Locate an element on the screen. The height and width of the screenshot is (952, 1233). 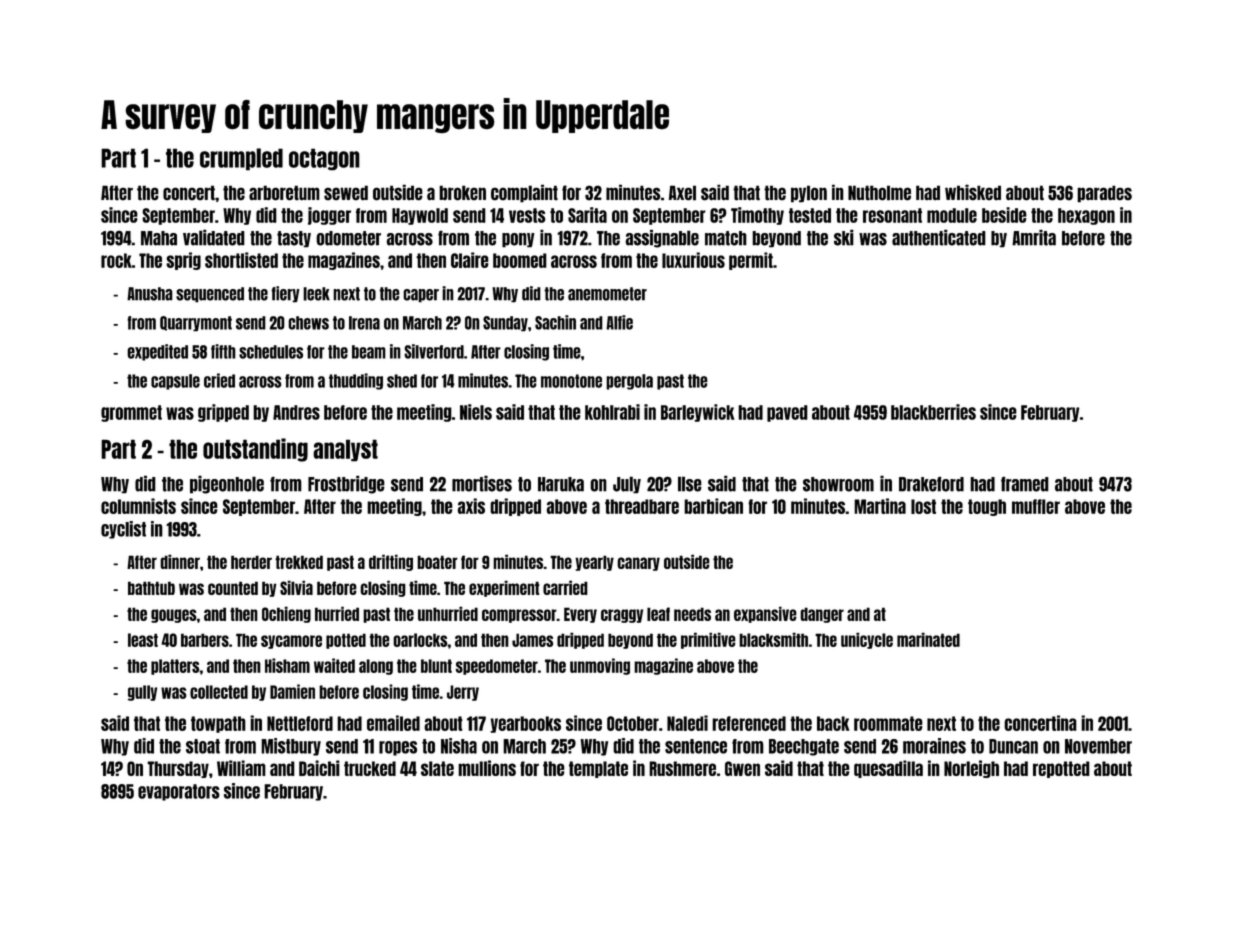
beam is located at coordinates (369, 352).
